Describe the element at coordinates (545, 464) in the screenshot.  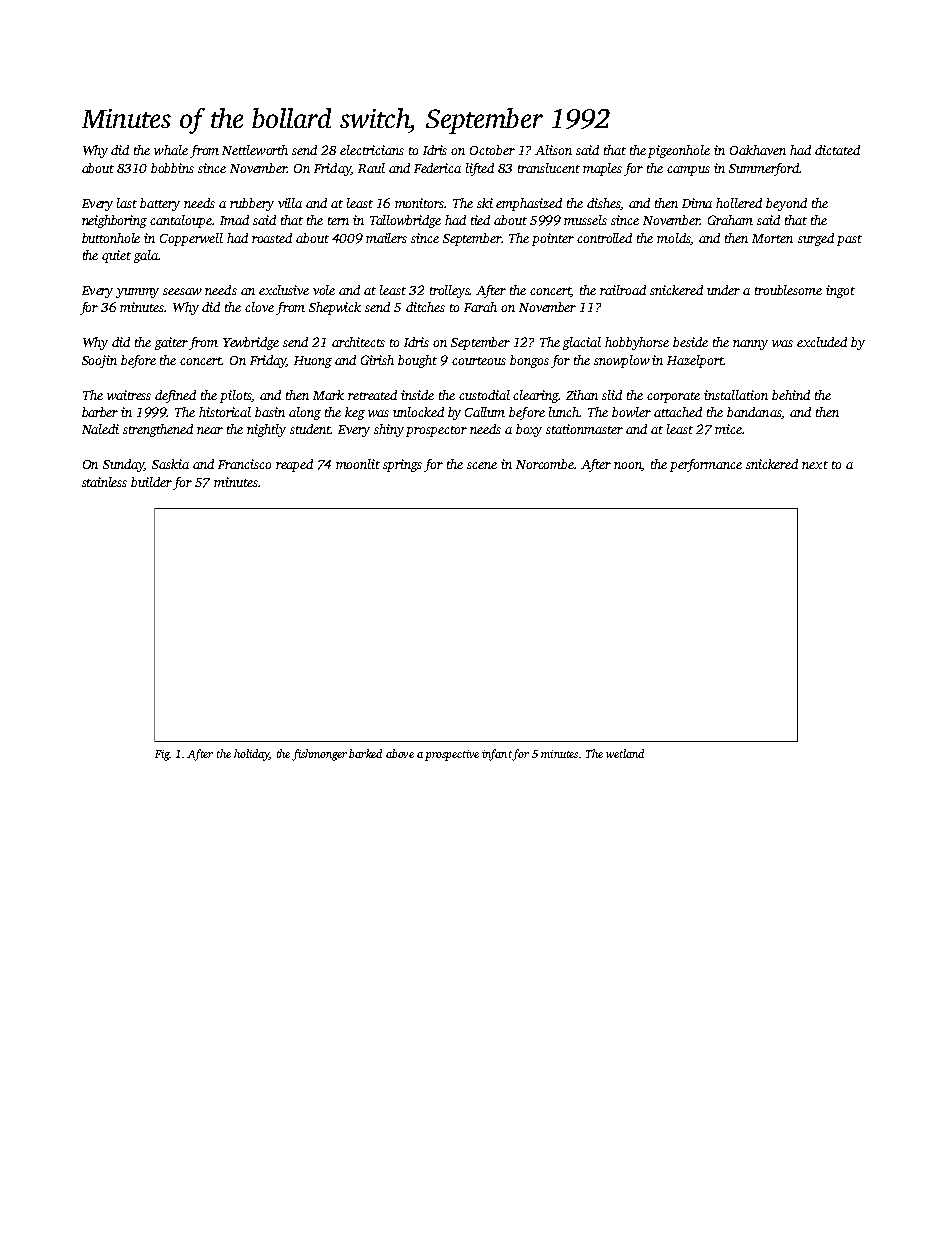
I see `Norcombe` at that location.
